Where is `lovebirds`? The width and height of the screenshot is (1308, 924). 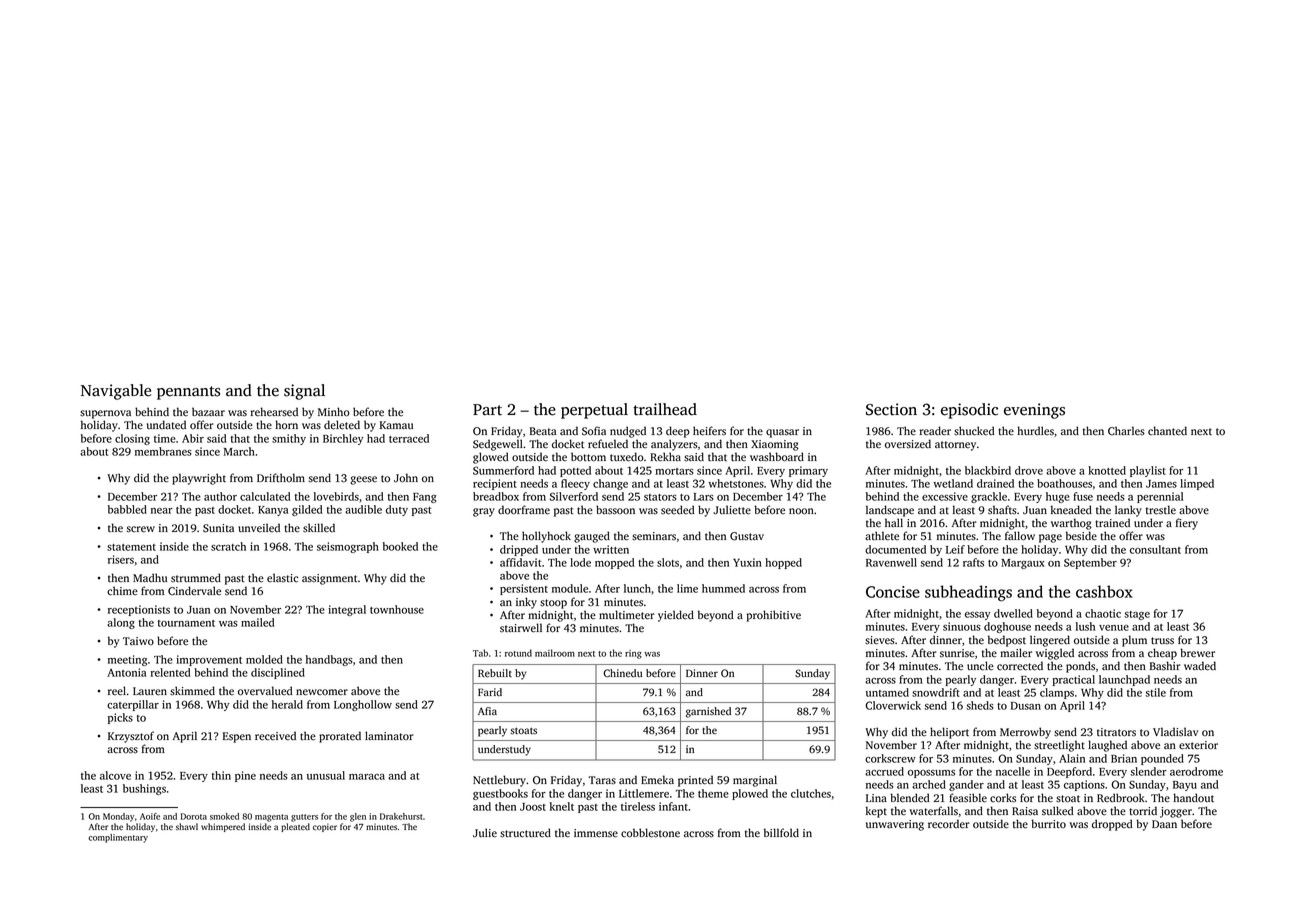
lovebirds is located at coordinates (336, 496).
